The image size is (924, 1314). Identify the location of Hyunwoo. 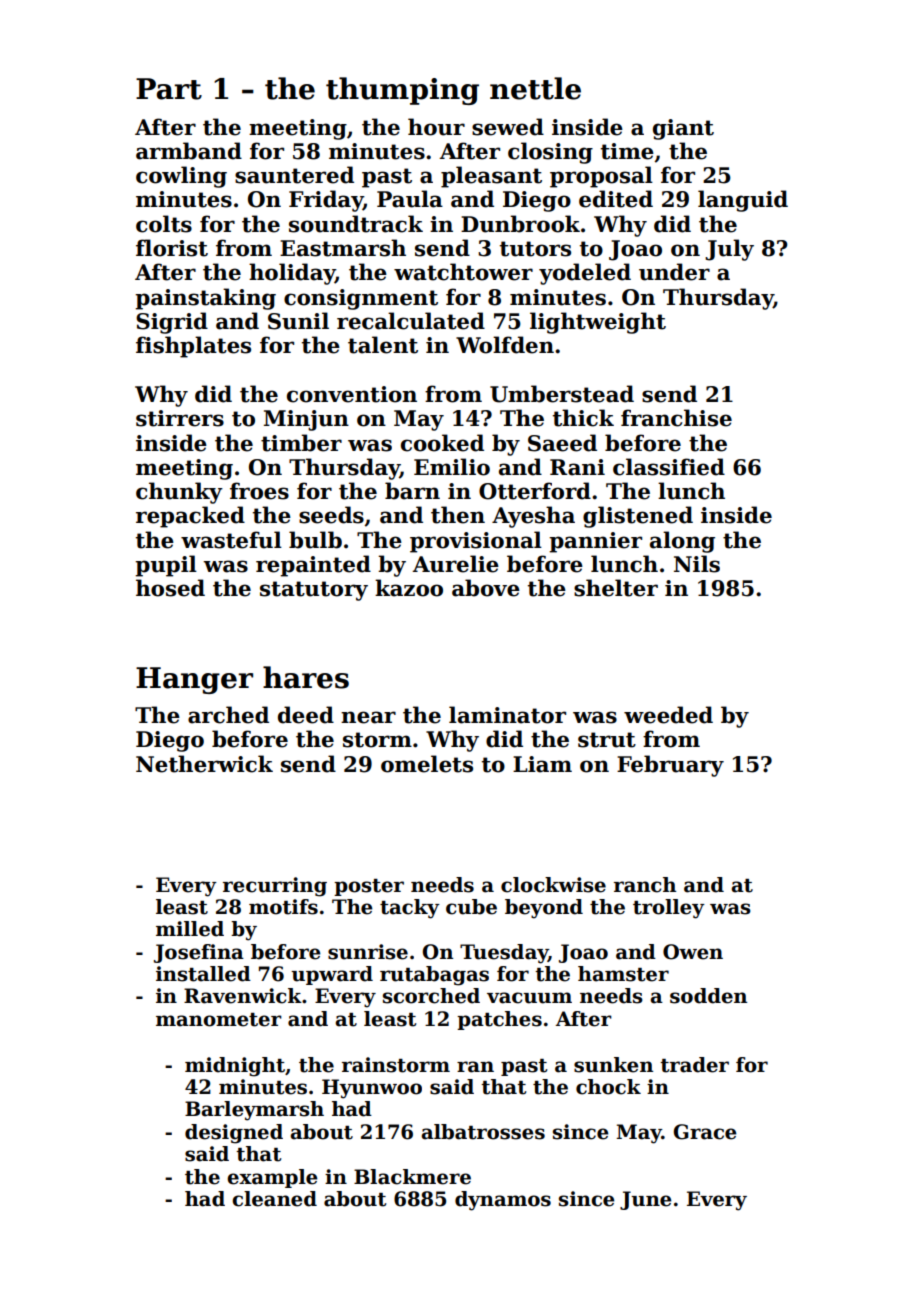
(372, 1089).
